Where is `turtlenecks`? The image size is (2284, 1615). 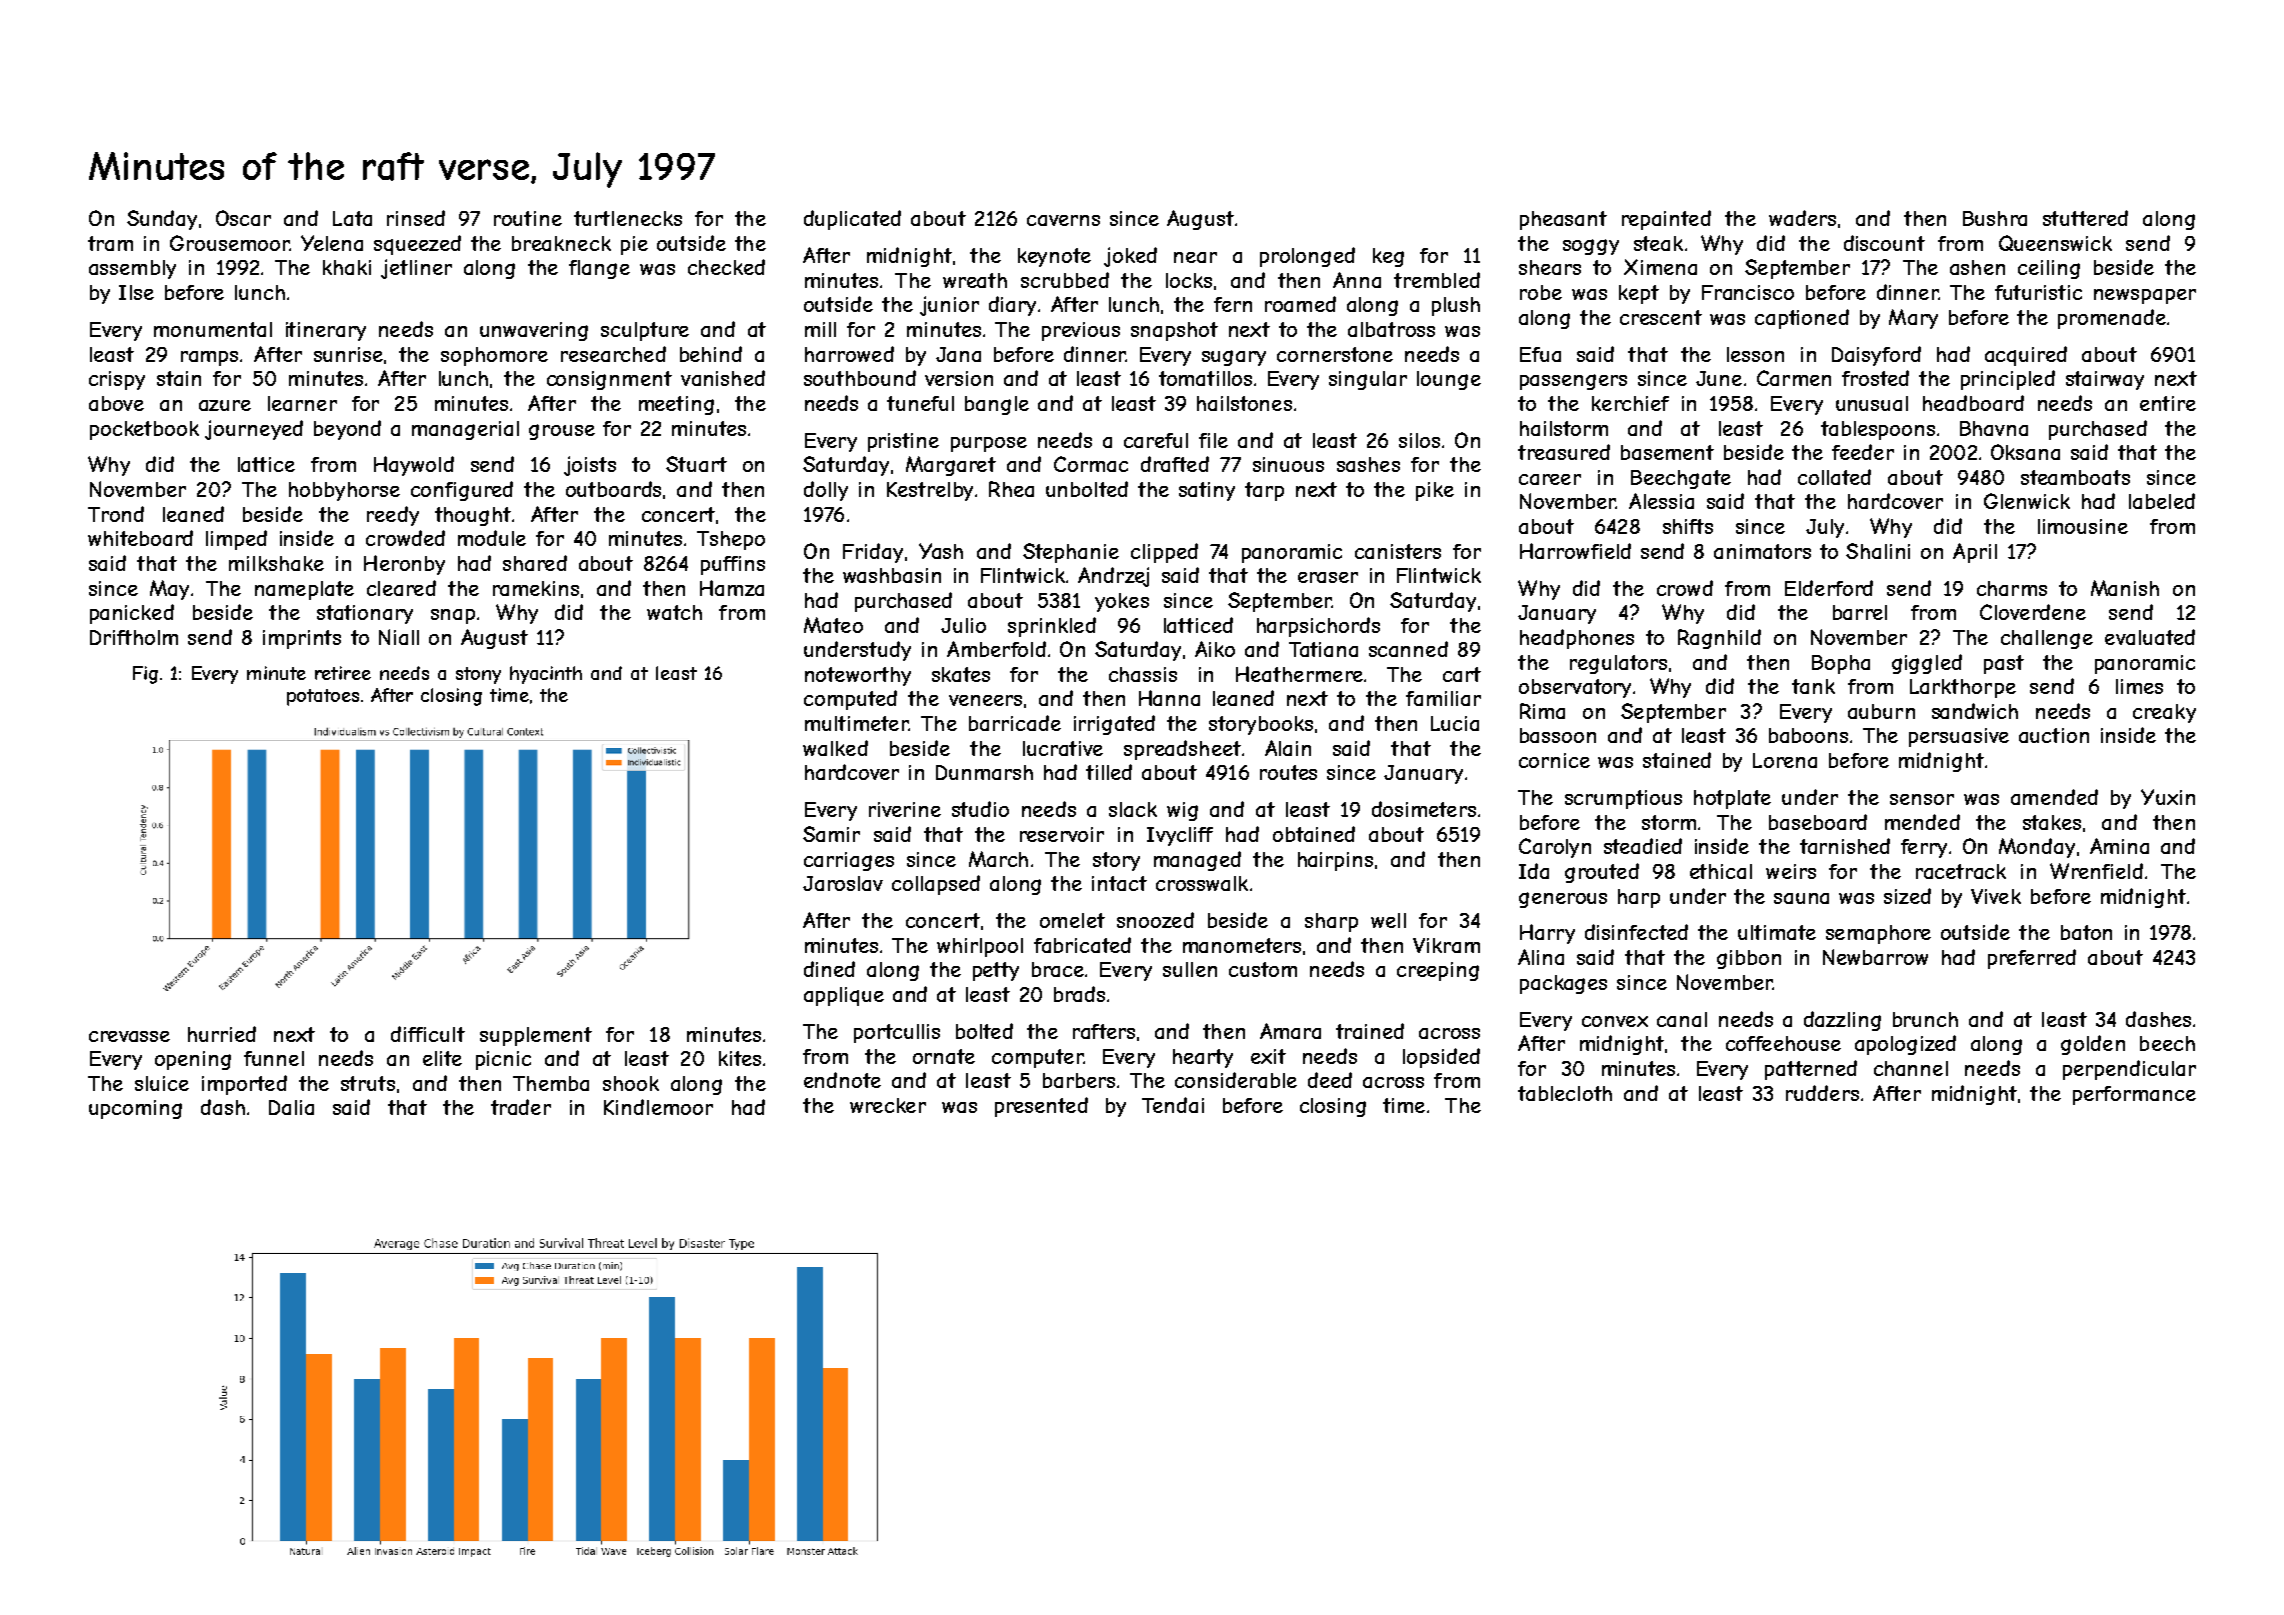 turtlenecks is located at coordinates (628, 218).
